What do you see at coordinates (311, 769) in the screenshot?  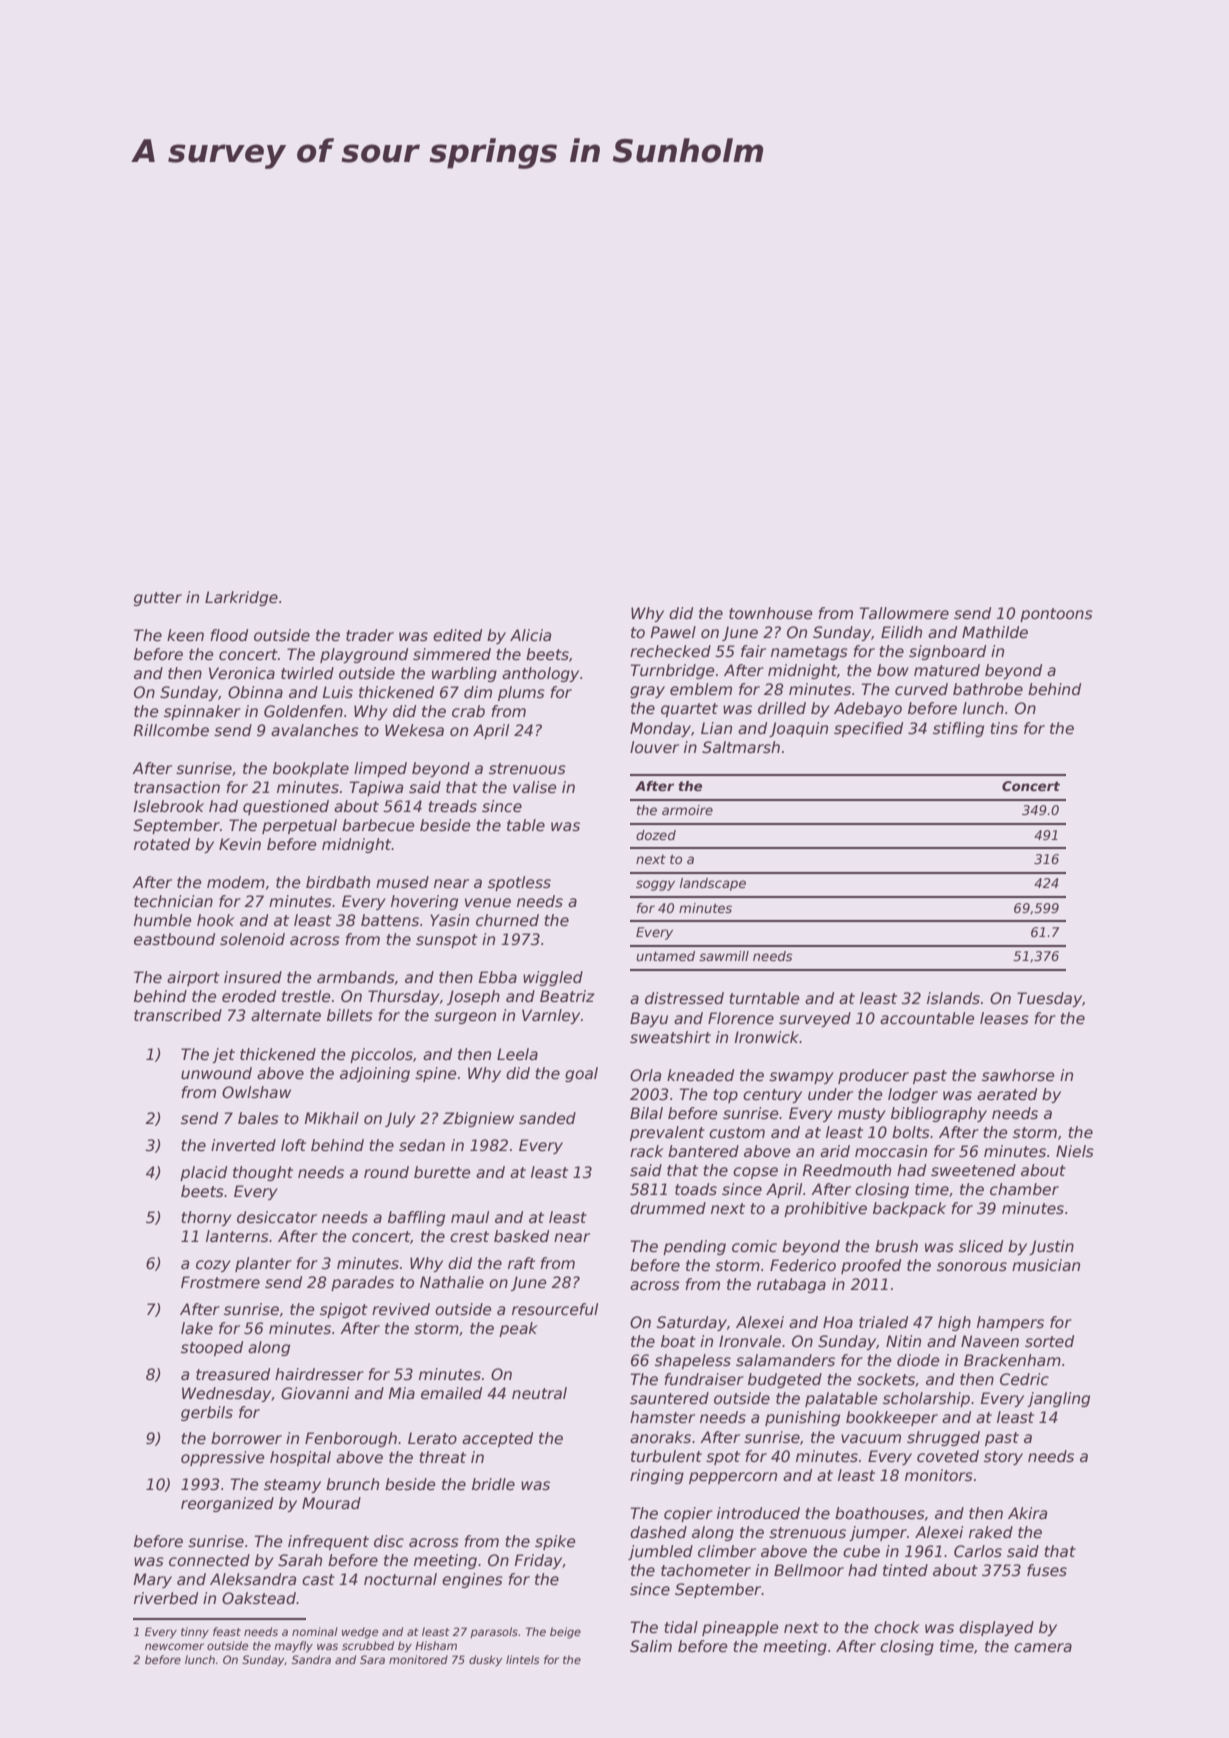 I see `bookplate` at bounding box center [311, 769].
